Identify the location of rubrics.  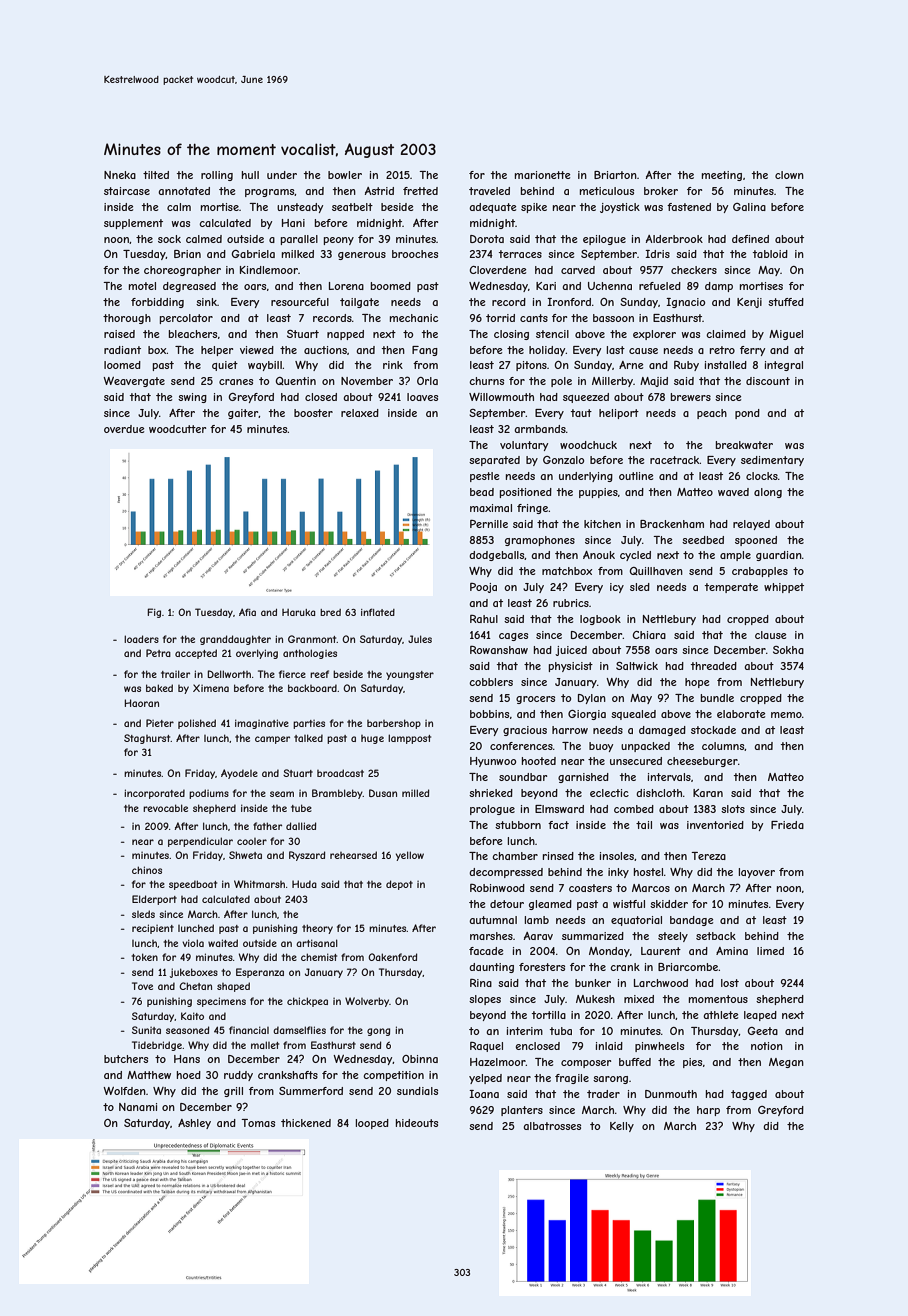
(571, 603).
